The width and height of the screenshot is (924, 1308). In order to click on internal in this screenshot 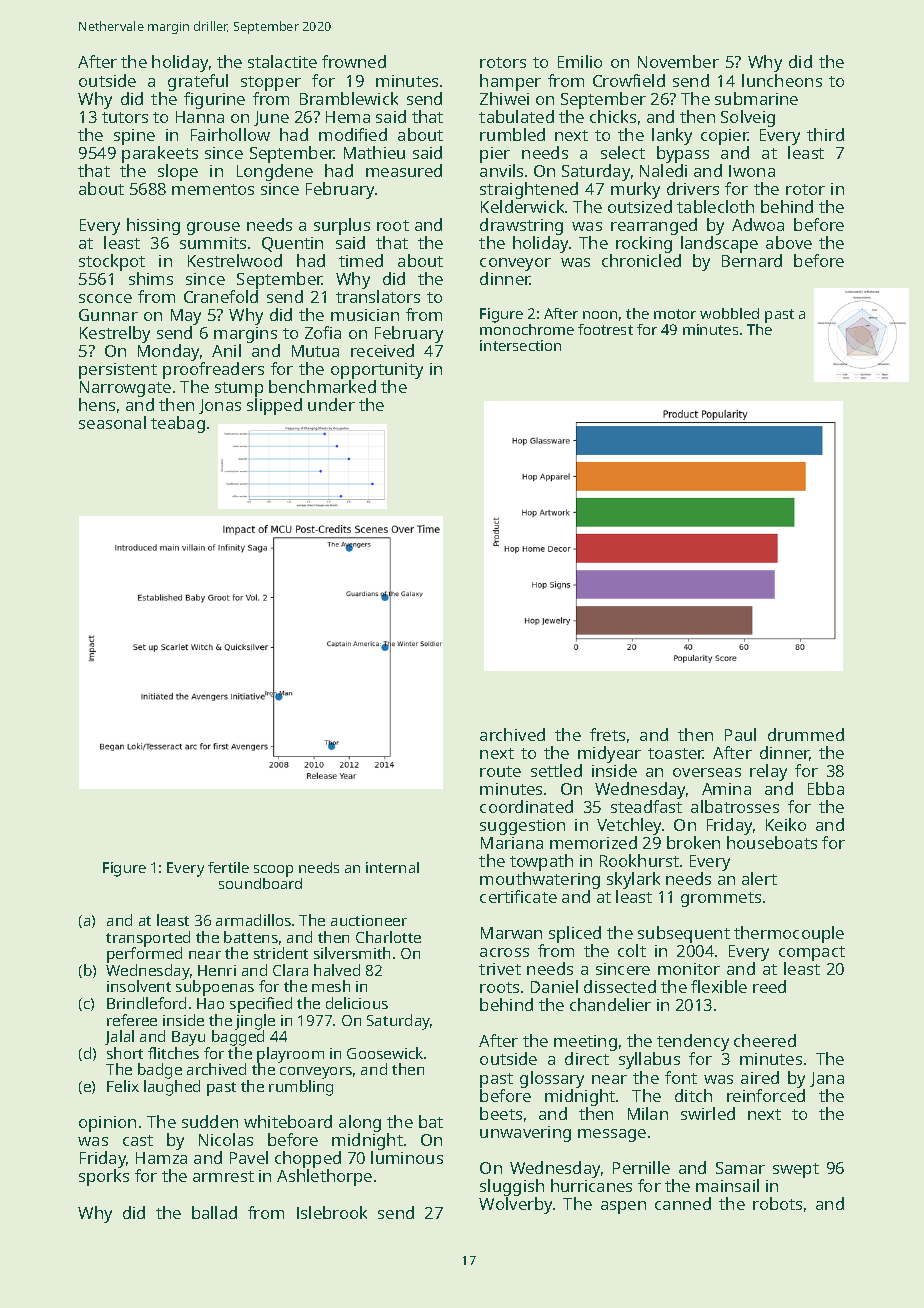, I will do `click(392, 867)`.
